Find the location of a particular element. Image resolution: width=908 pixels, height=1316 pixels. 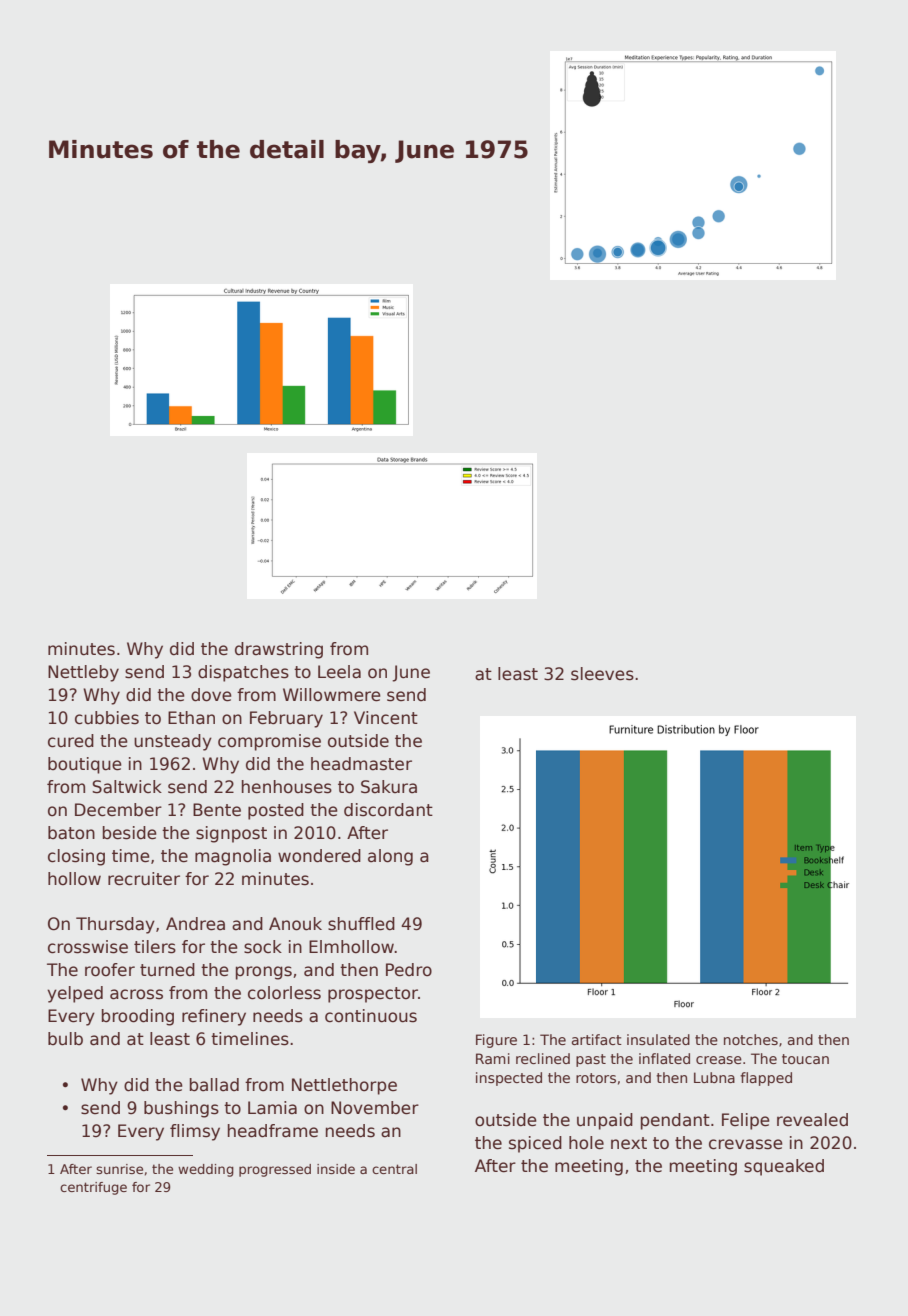

squeaked is located at coordinates (784, 1167).
